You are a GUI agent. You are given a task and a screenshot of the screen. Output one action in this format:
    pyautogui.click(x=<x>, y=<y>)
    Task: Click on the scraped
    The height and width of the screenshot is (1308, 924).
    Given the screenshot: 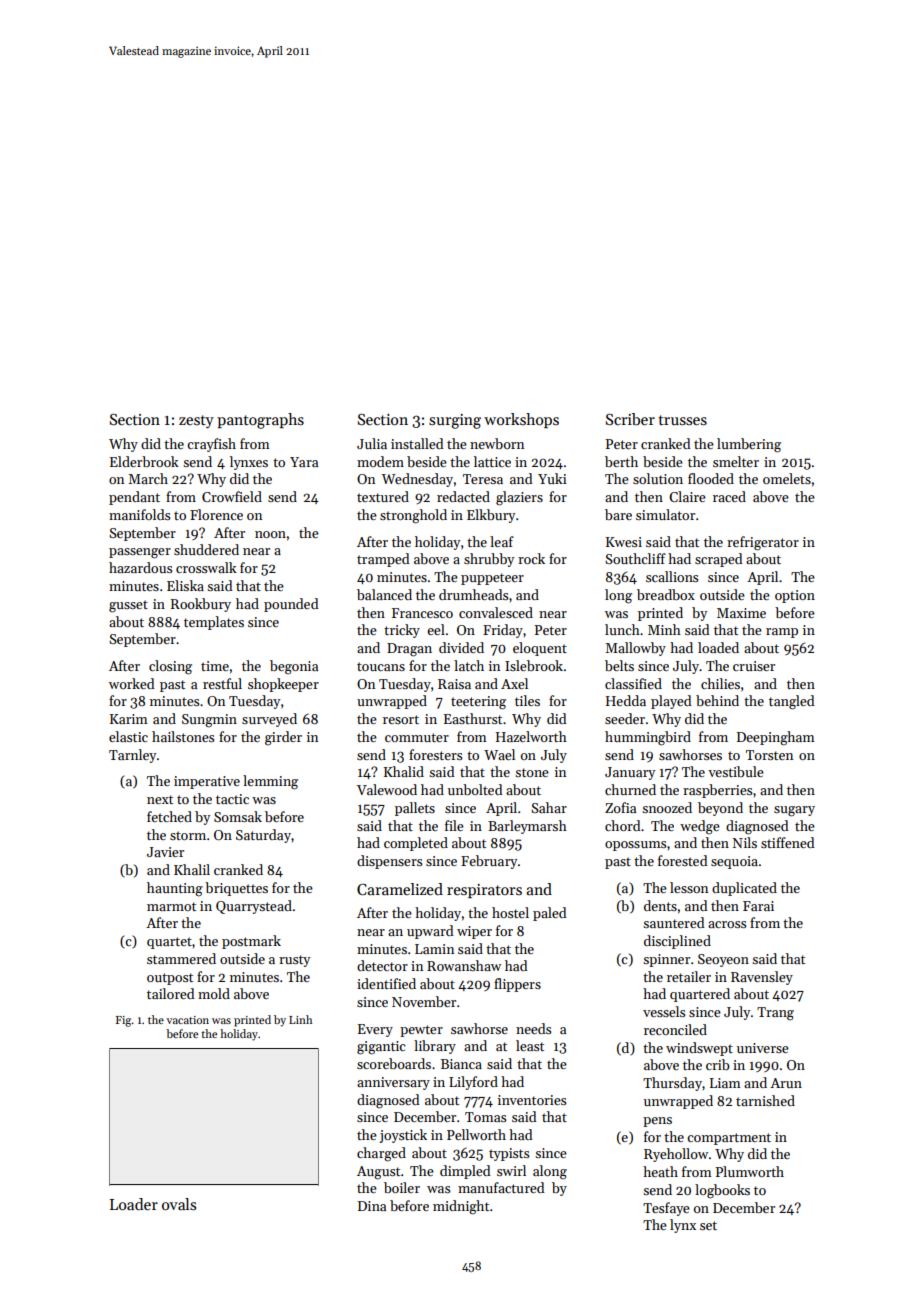 What is the action you would take?
    pyautogui.click(x=719, y=560)
